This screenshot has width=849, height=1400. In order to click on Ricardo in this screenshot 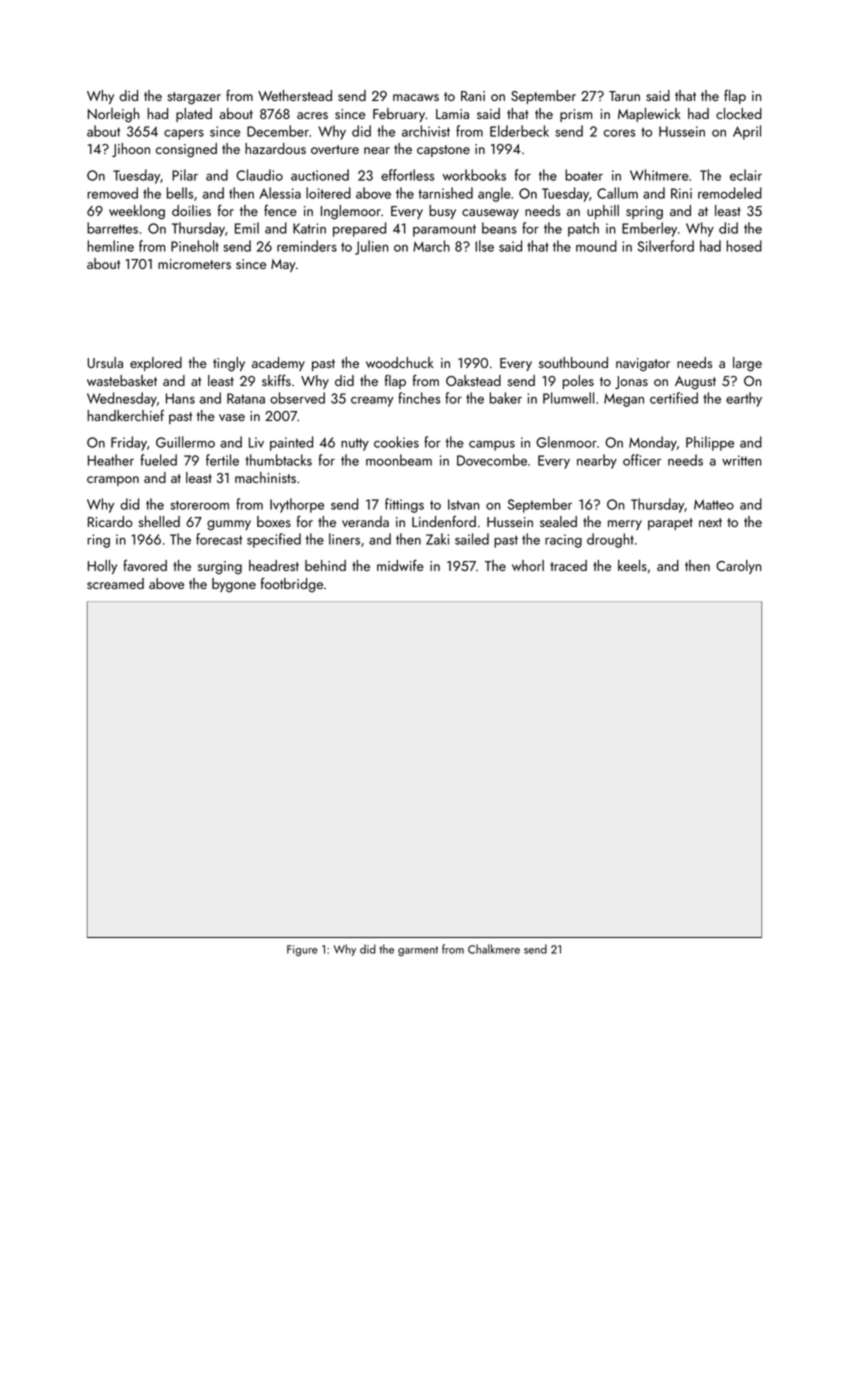, I will do `click(110, 521)`.
